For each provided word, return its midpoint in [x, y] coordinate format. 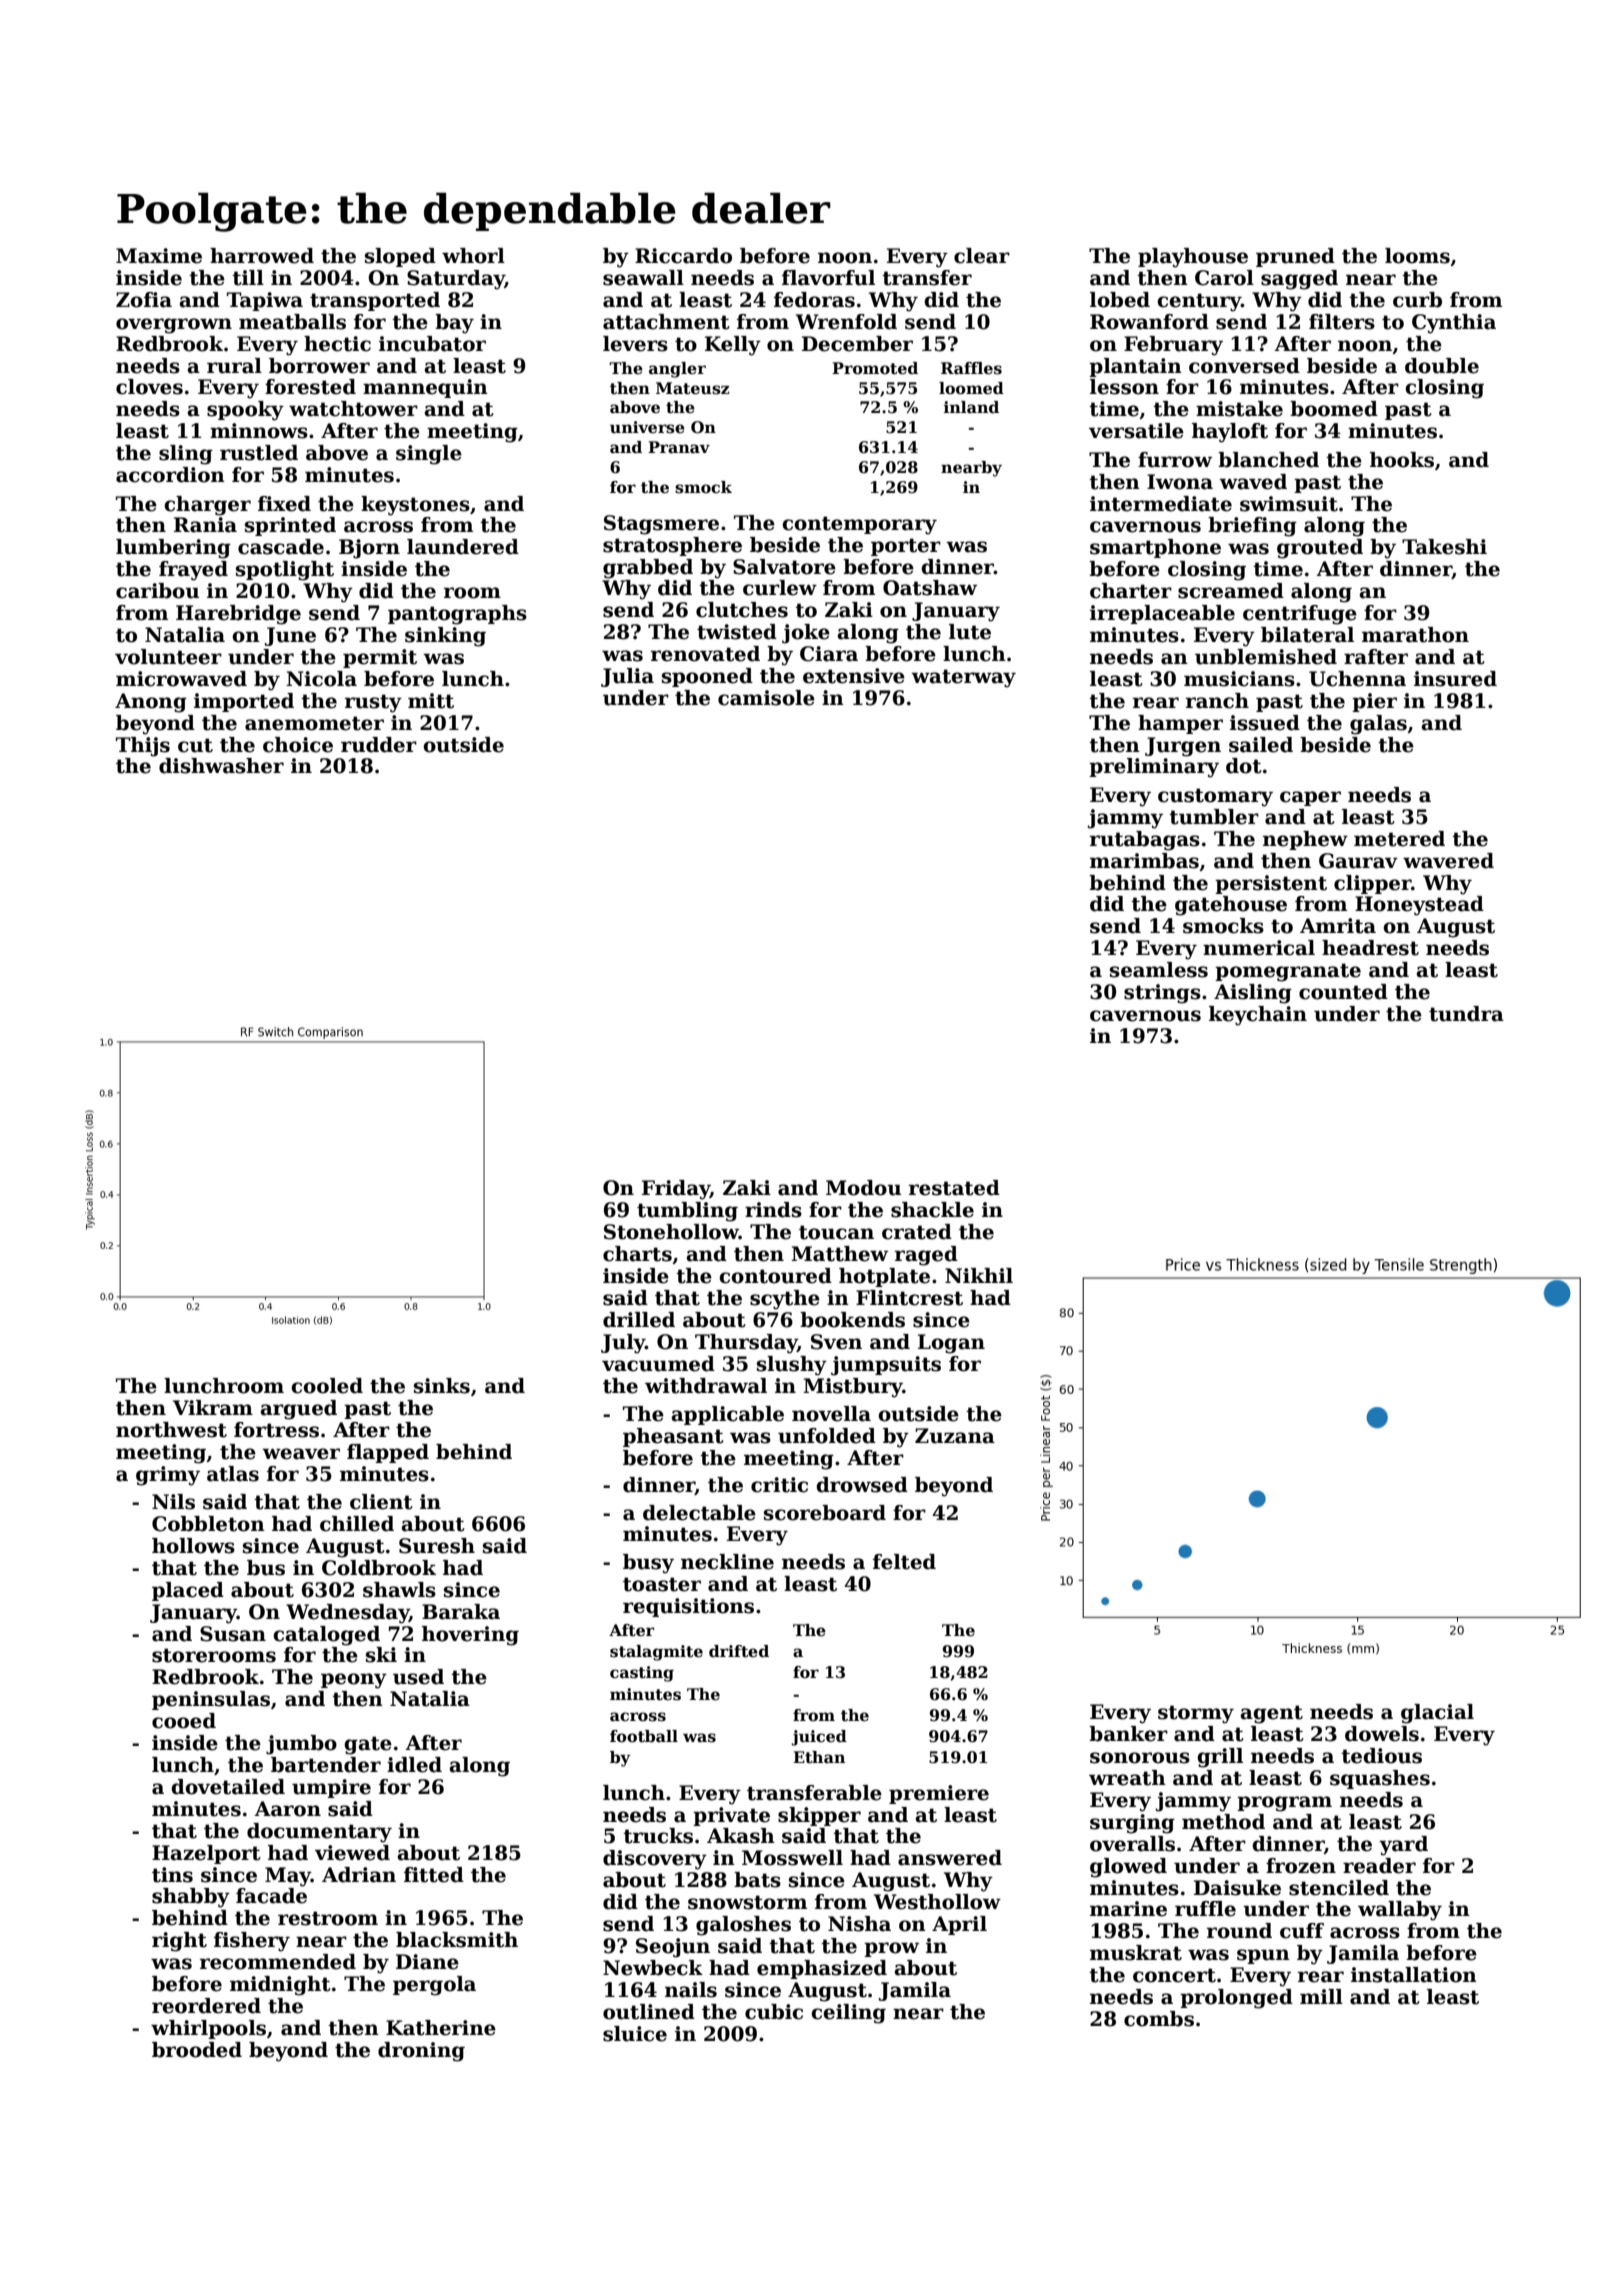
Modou [863, 1188]
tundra [1466, 1014]
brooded [197, 2050]
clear [982, 256]
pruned [1295, 257]
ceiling [848, 2014]
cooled [327, 1386]
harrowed [262, 256]
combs [1159, 2019]
